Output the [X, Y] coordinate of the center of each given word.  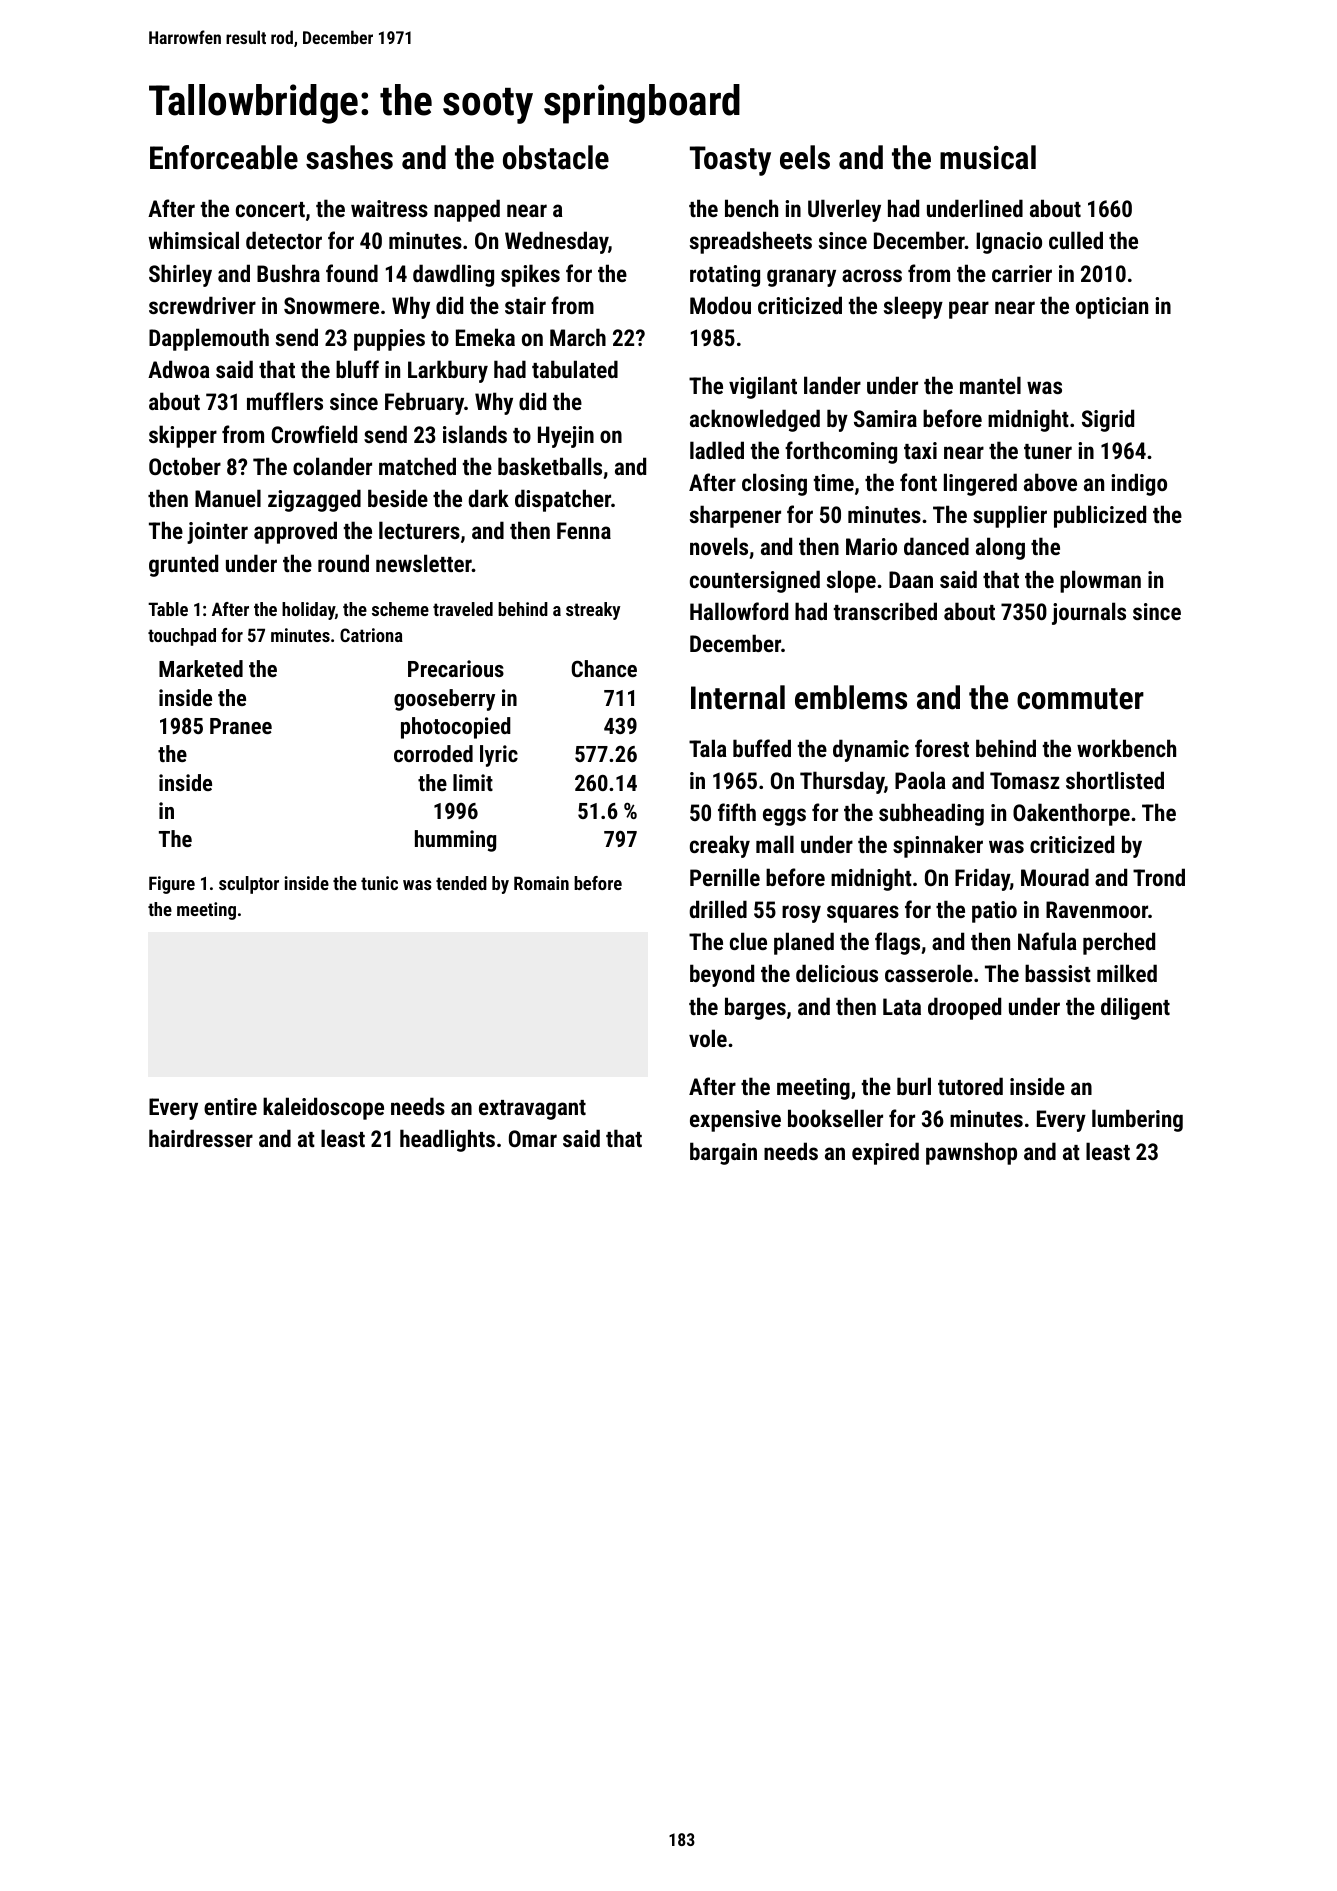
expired [885, 1153]
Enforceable [224, 157]
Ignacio [1009, 243]
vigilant [763, 387]
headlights [447, 1140]
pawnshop [971, 1153]
